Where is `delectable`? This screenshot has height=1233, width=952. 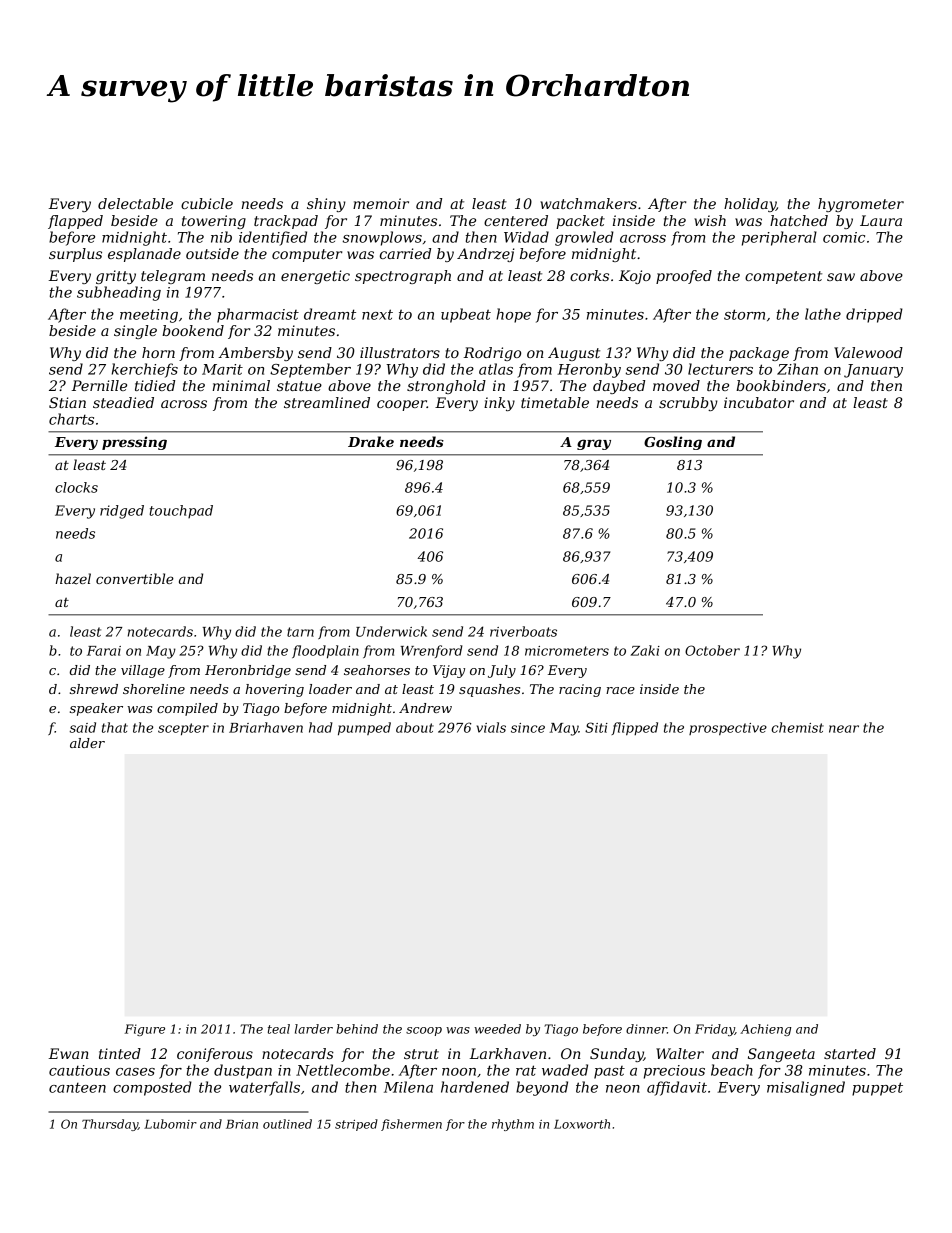
delectable is located at coordinates (135, 203).
